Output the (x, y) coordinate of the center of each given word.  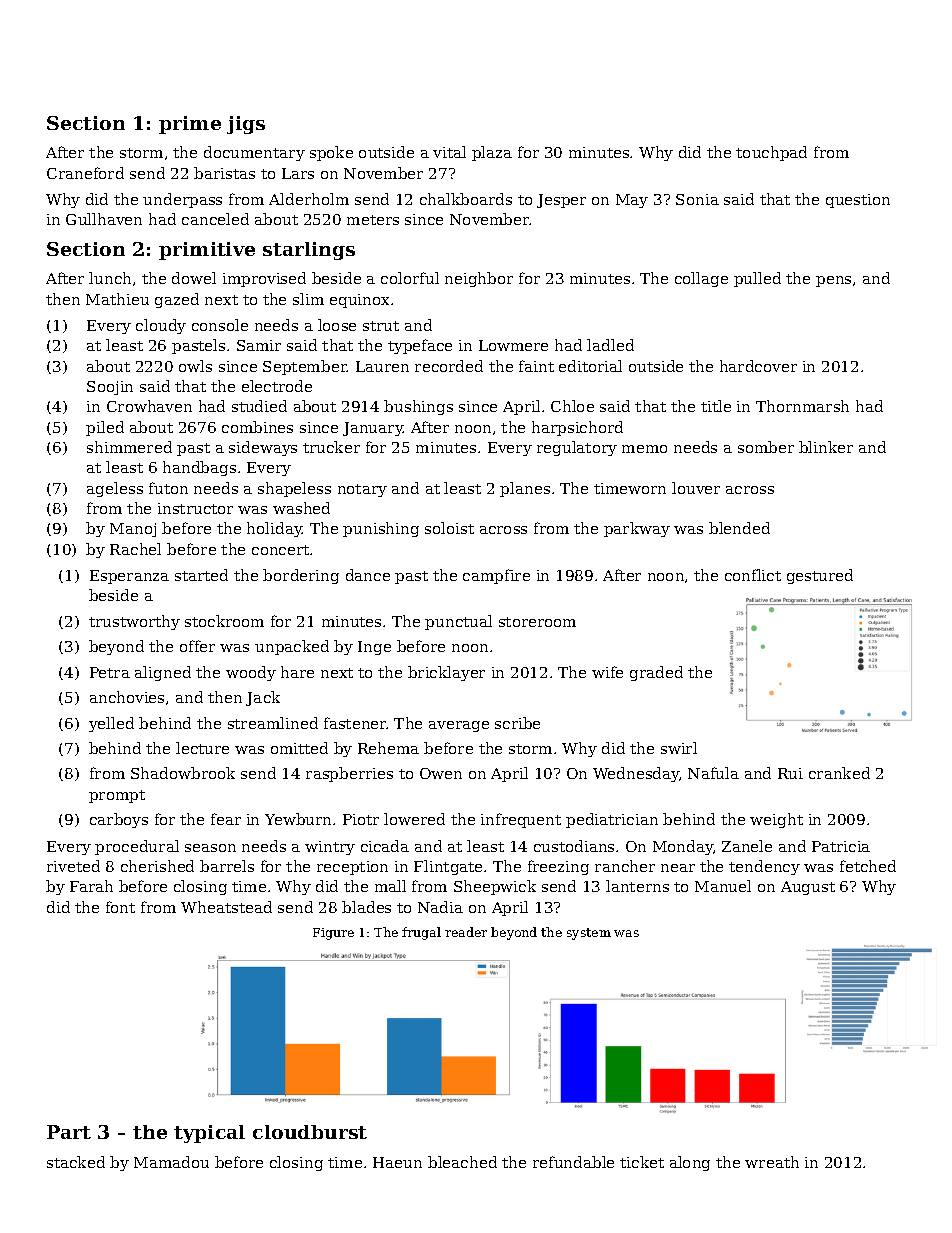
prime (190, 125)
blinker (826, 447)
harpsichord (577, 428)
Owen (441, 773)
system (589, 934)
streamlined (273, 723)
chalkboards (466, 199)
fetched (868, 866)
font (120, 907)
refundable (573, 1162)
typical (209, 1134)
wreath (772, 1162)
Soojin (110, 388)
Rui (790, 773)
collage (701, 279)
